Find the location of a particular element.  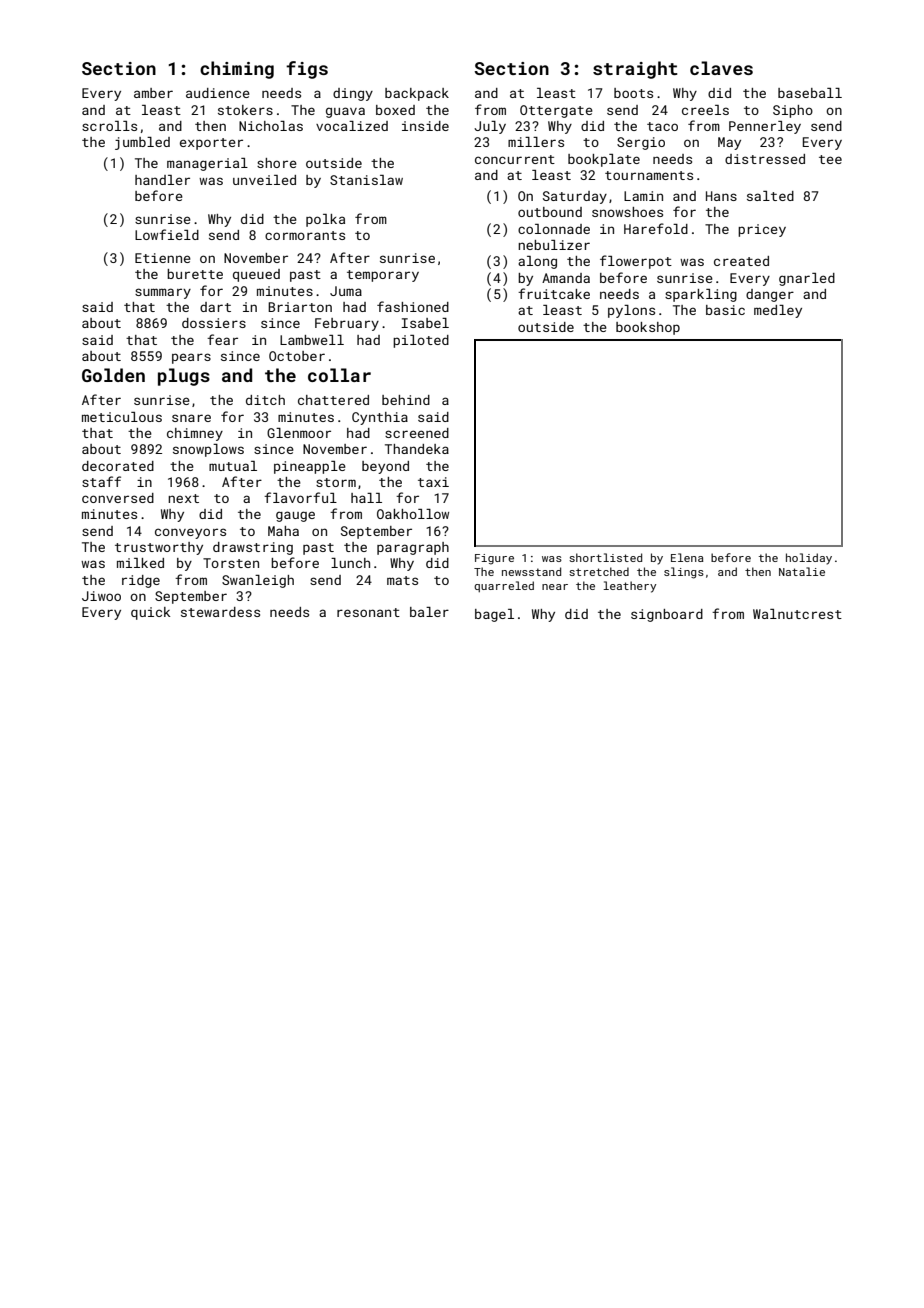

basic is located at coordinates (725, 310).
